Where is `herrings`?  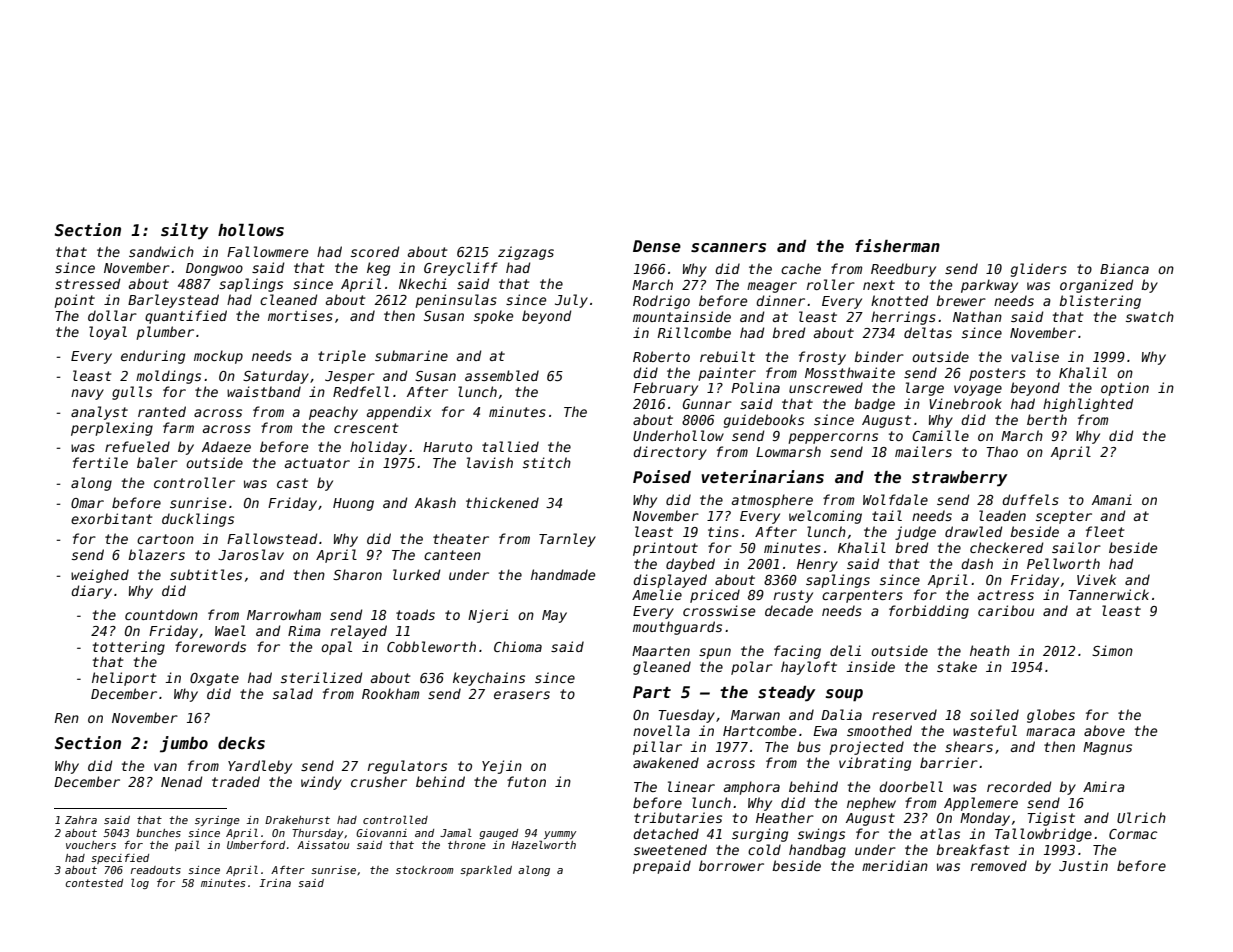
herrings is located at coordinates (903, 318).
